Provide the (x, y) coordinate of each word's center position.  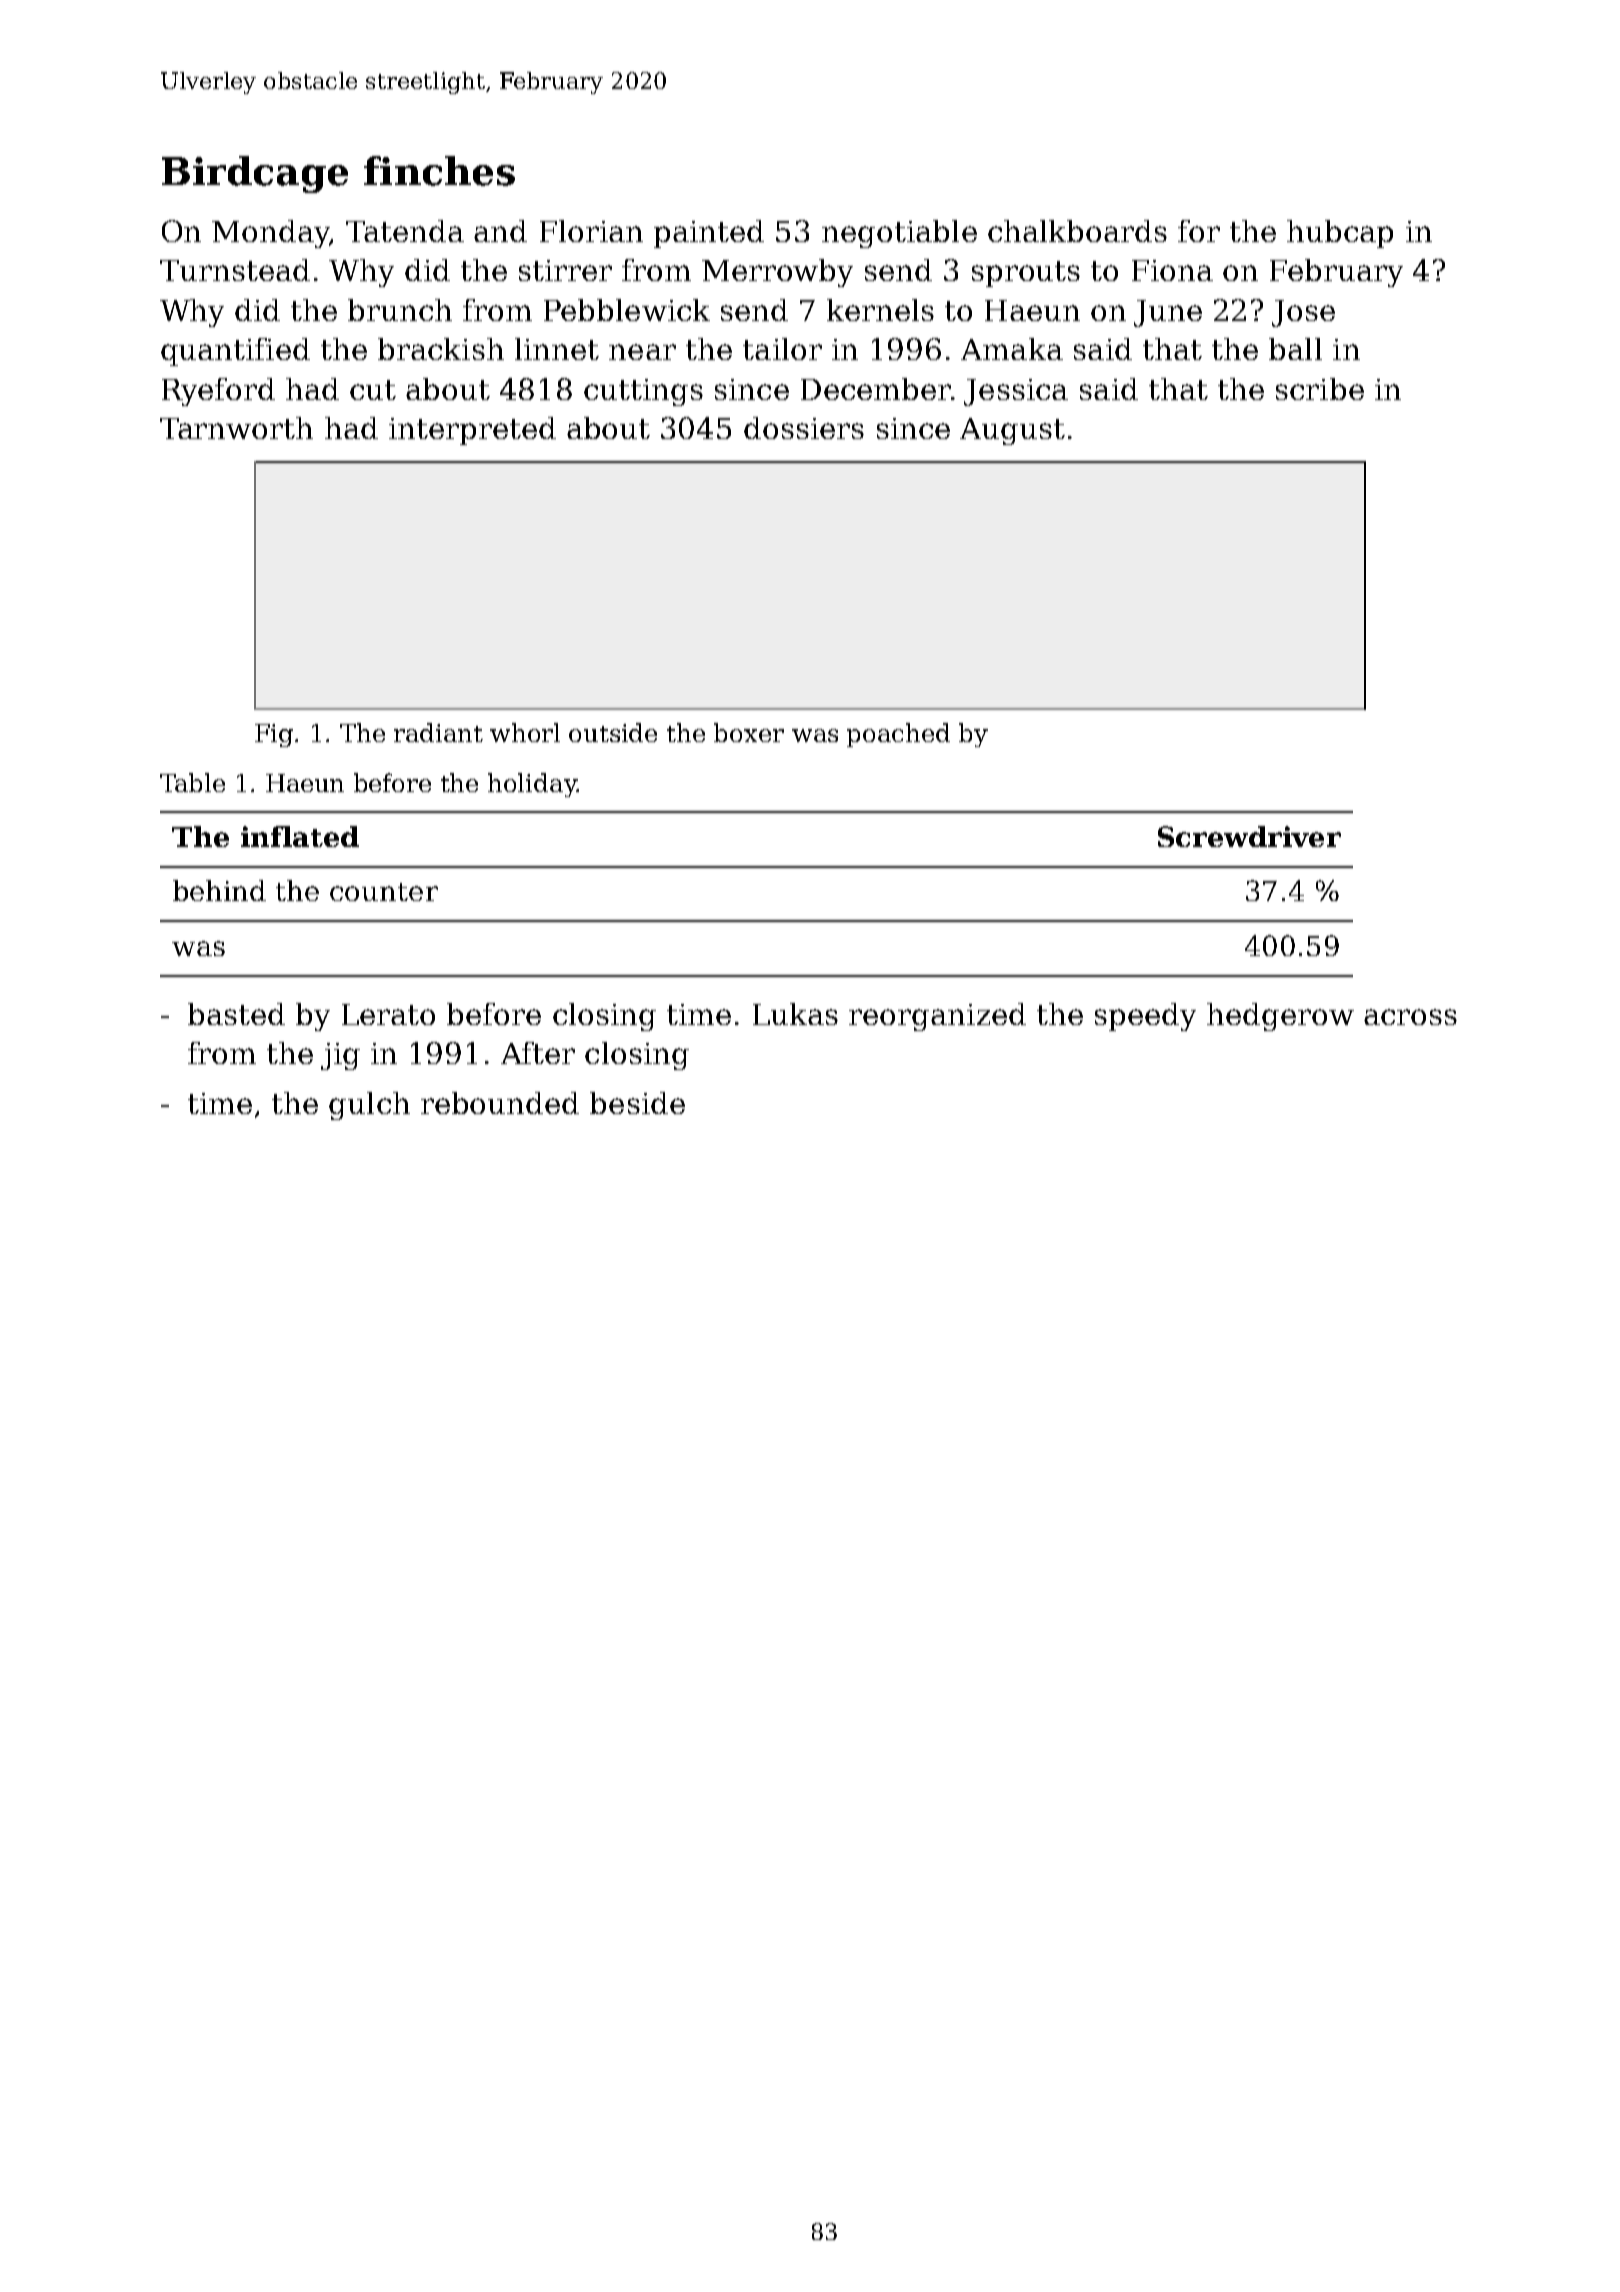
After (538, 1053)
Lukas (795, 1014)
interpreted (472, 431)
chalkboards (1077, 231)
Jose (1303, 313)
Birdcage (255, 174)
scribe (1320, 389)
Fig (274, 735)
